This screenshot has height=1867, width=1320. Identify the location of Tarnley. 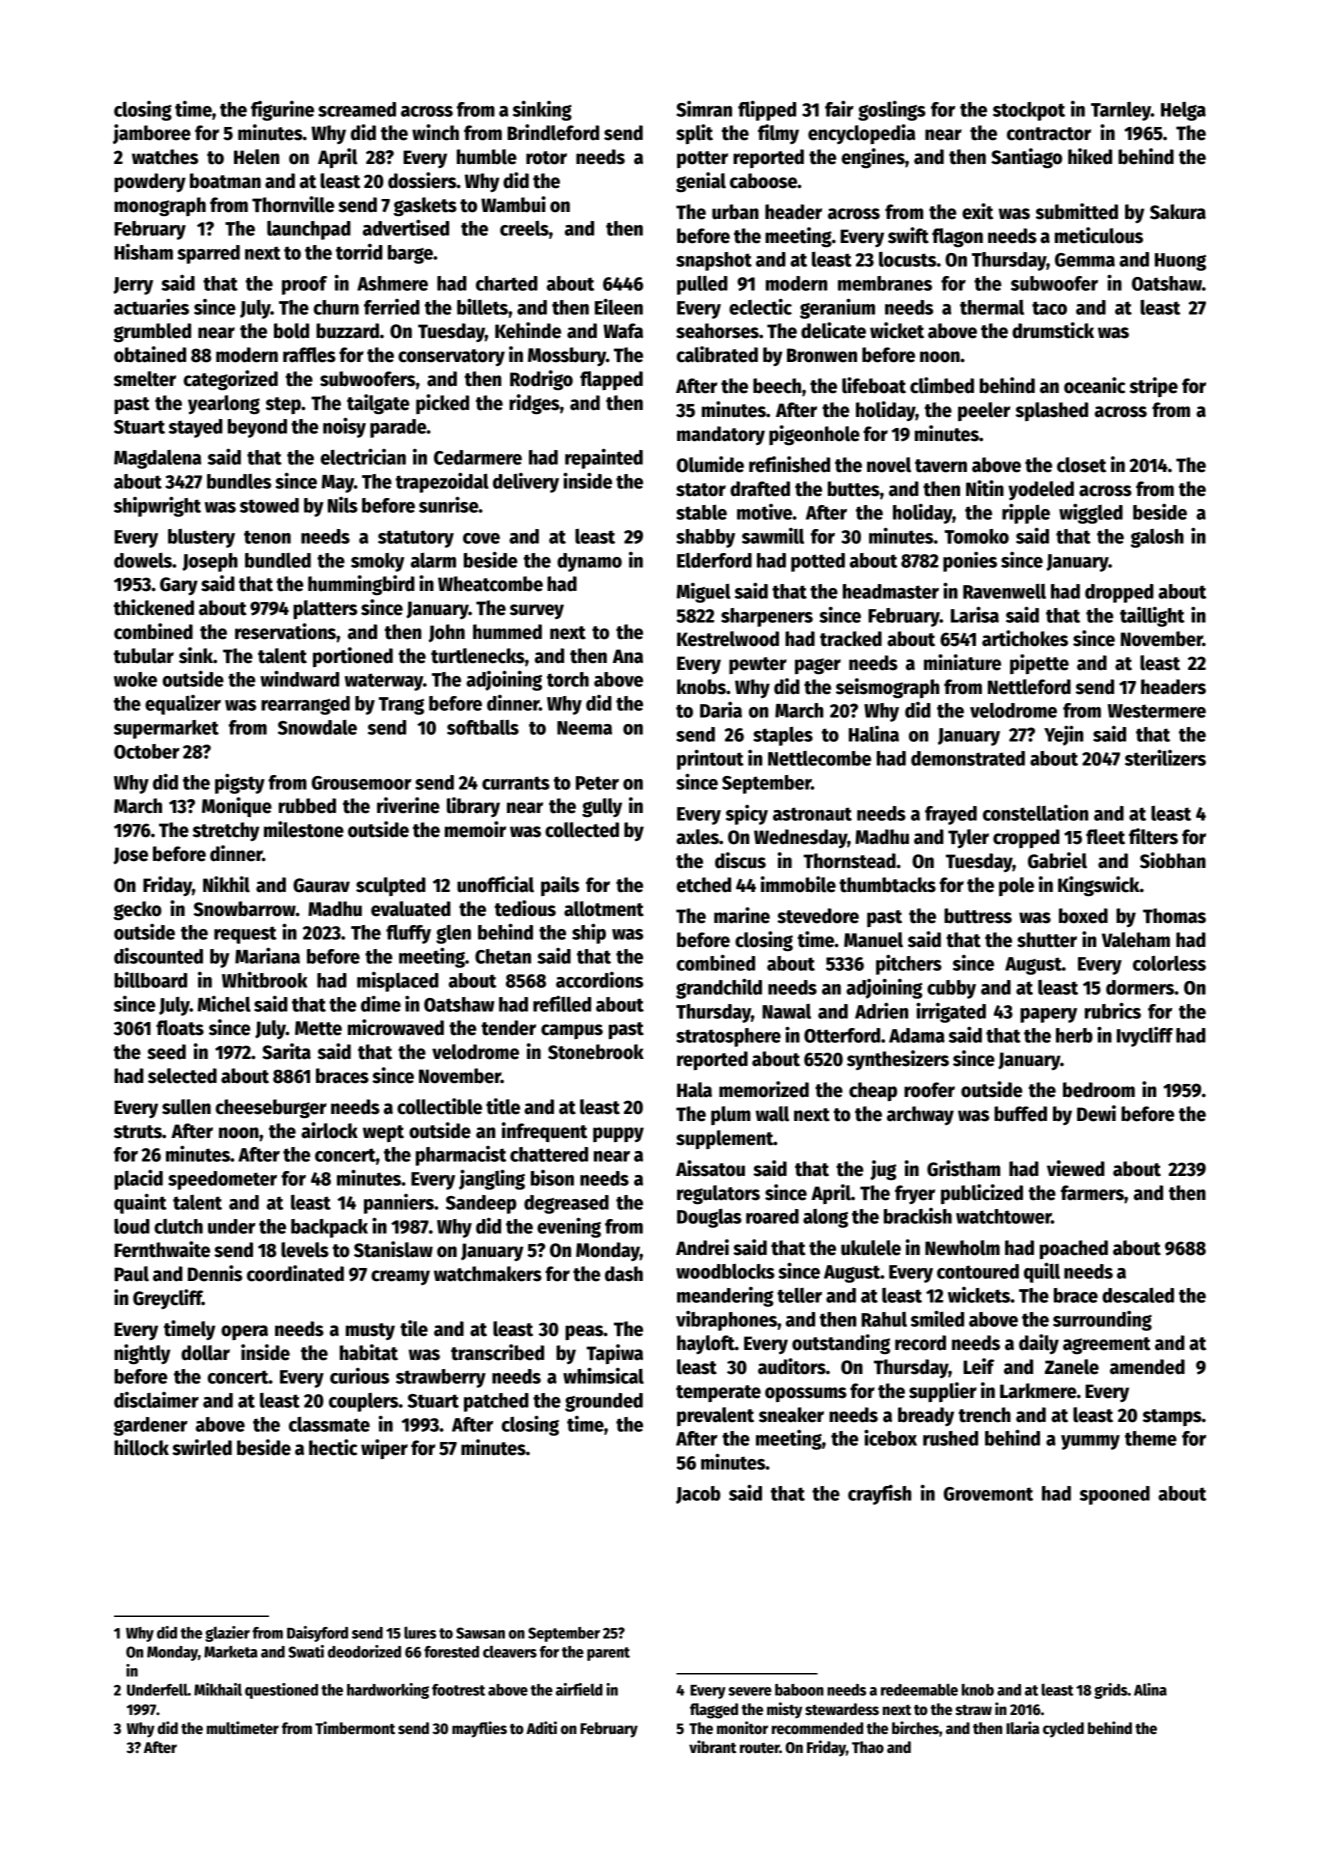
(1121, 111).
